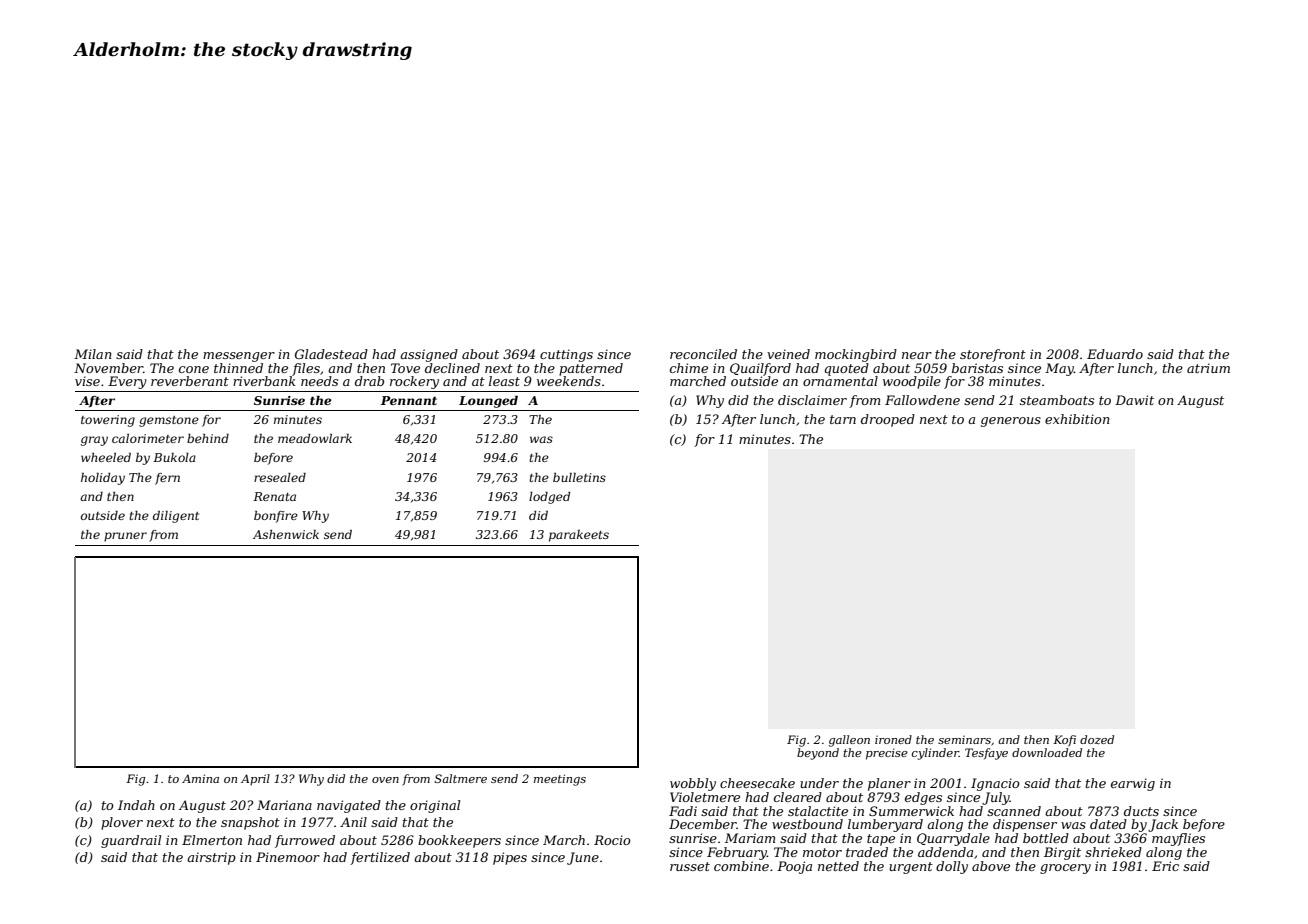 This screenshot has width=1308, height=924. Describe the element at coordinates (331, 354) in the screenshot. I see `Gladestead` at that location.
